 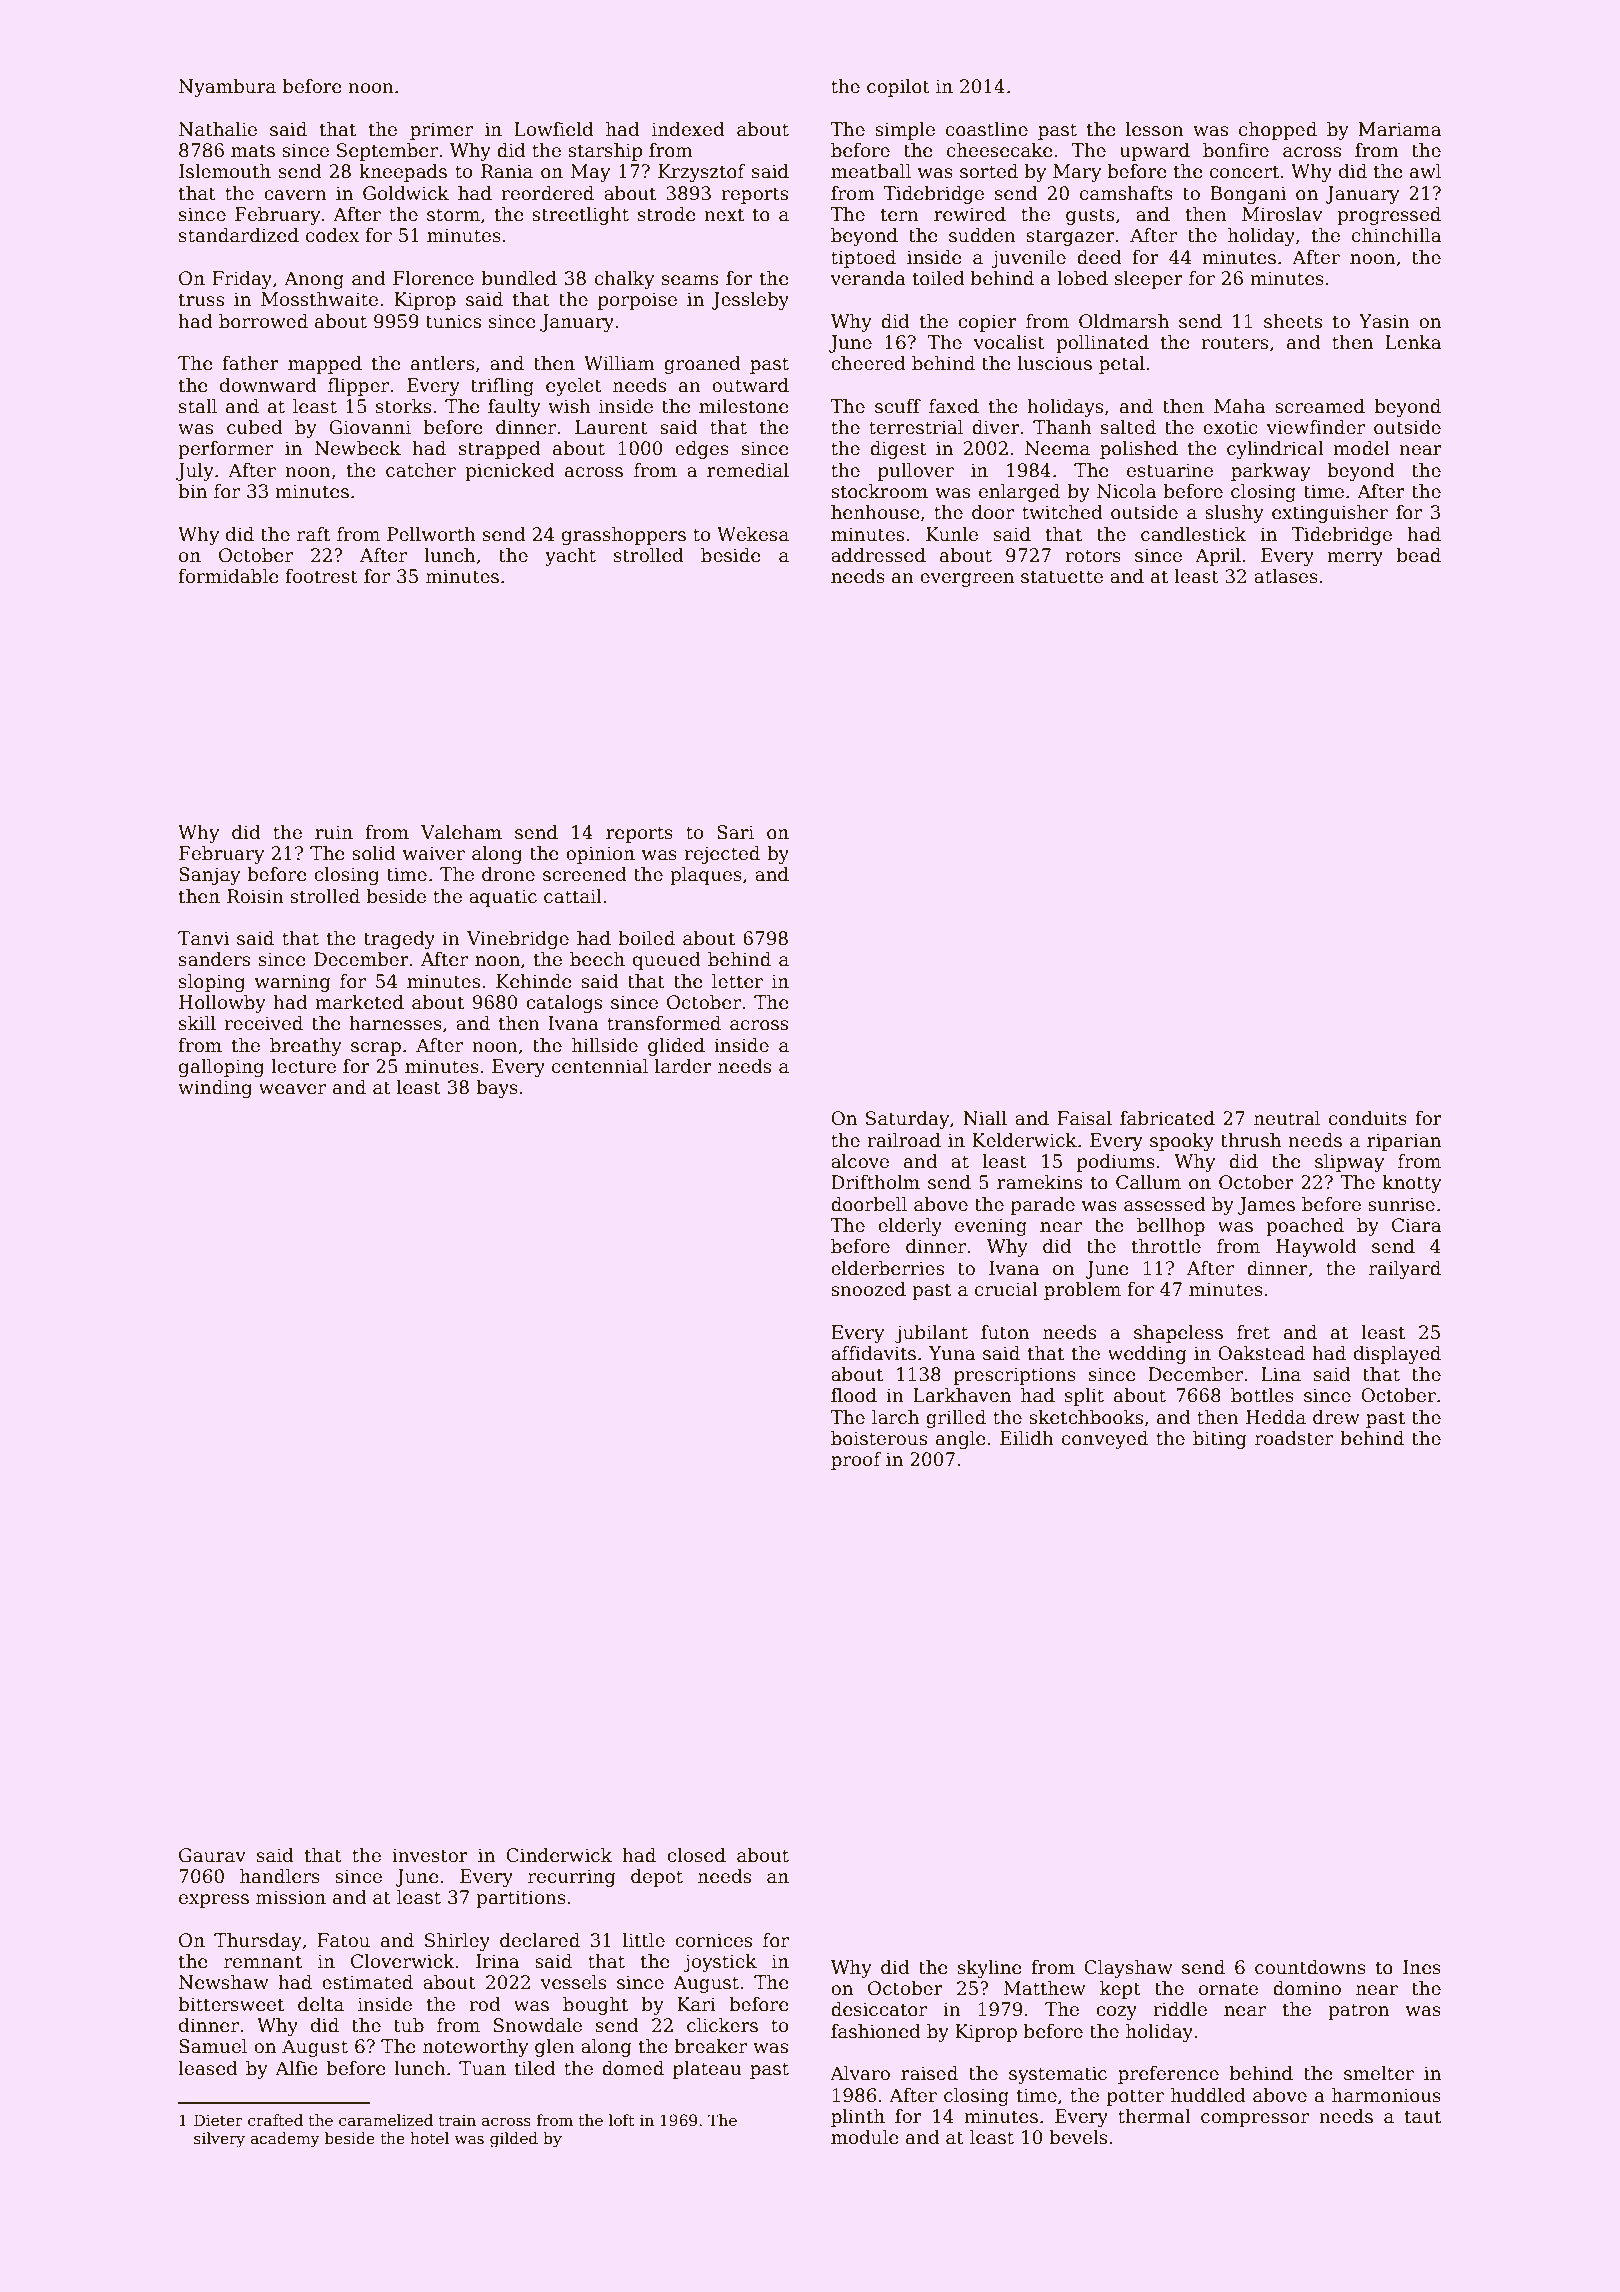 What do you see at coordinates (1399, 129) in the screenshot?
I see `Mariama` at bounding box center [1399, 129].
